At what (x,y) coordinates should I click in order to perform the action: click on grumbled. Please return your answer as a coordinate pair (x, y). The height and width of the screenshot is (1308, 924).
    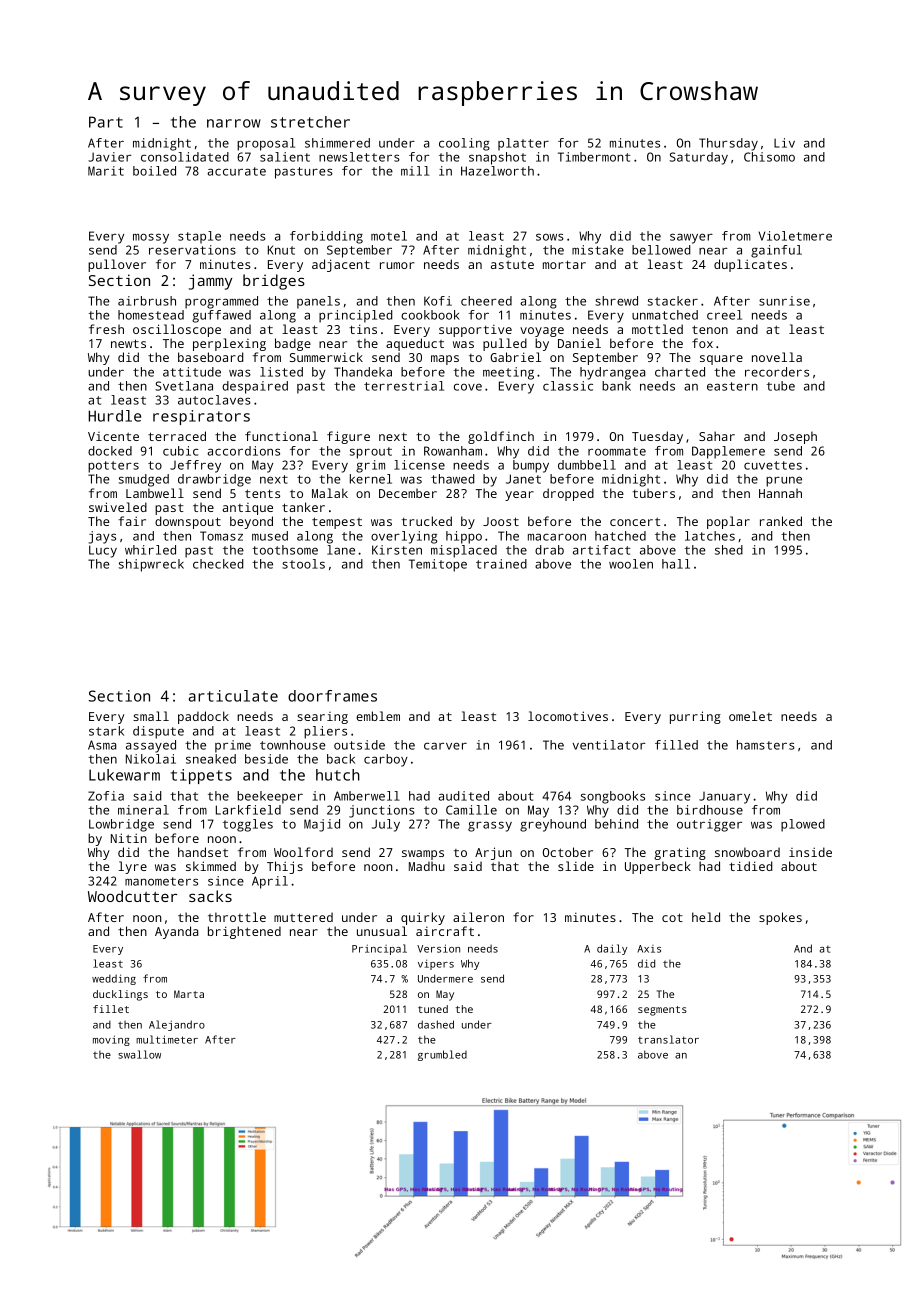
    Looking at the image, I should click on (442, 1055).
